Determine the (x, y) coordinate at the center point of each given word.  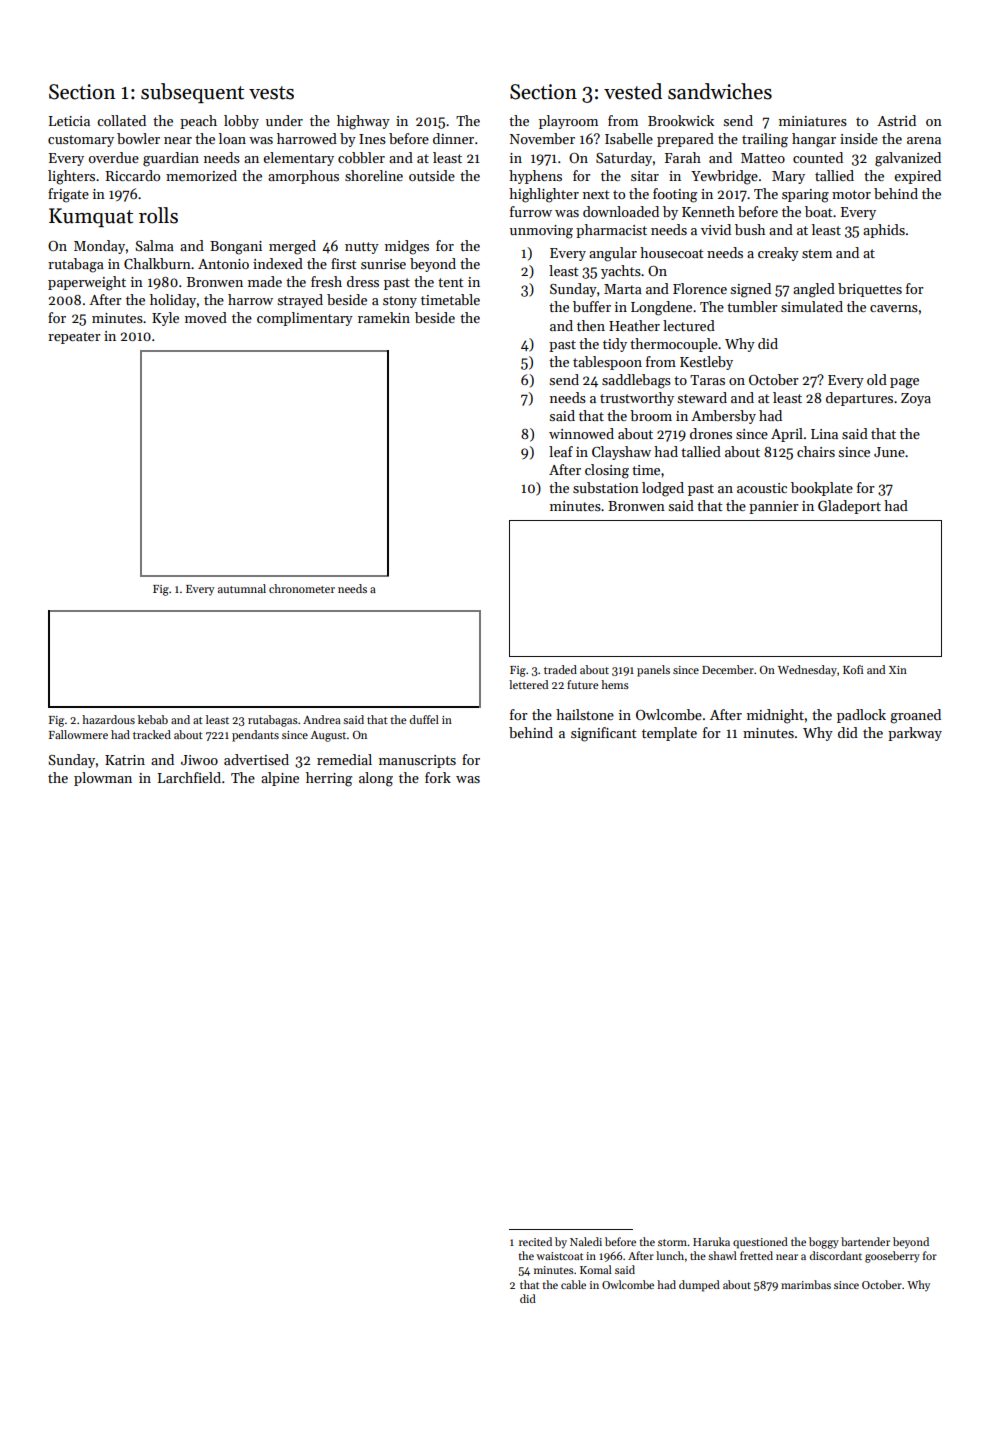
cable (573, 1284)
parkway (915, 734)
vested (633, 91)
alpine (280, 779)
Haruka (711, 1241)
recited (535, 1241)
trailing (765, 140)
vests (271, 93)
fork (438, 777)
